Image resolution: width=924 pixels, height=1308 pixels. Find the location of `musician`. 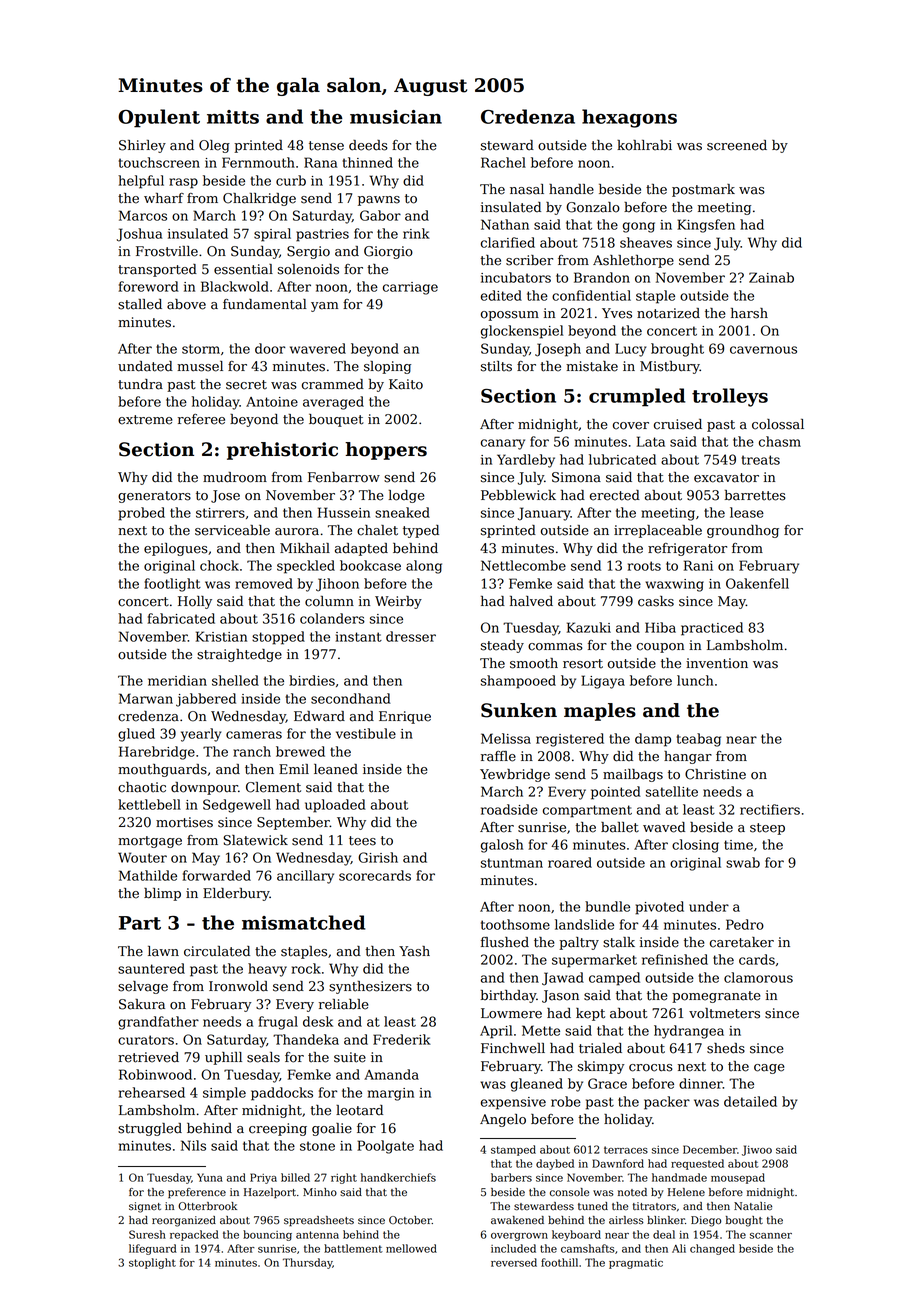

musician is located at coordinates (396, 117).
